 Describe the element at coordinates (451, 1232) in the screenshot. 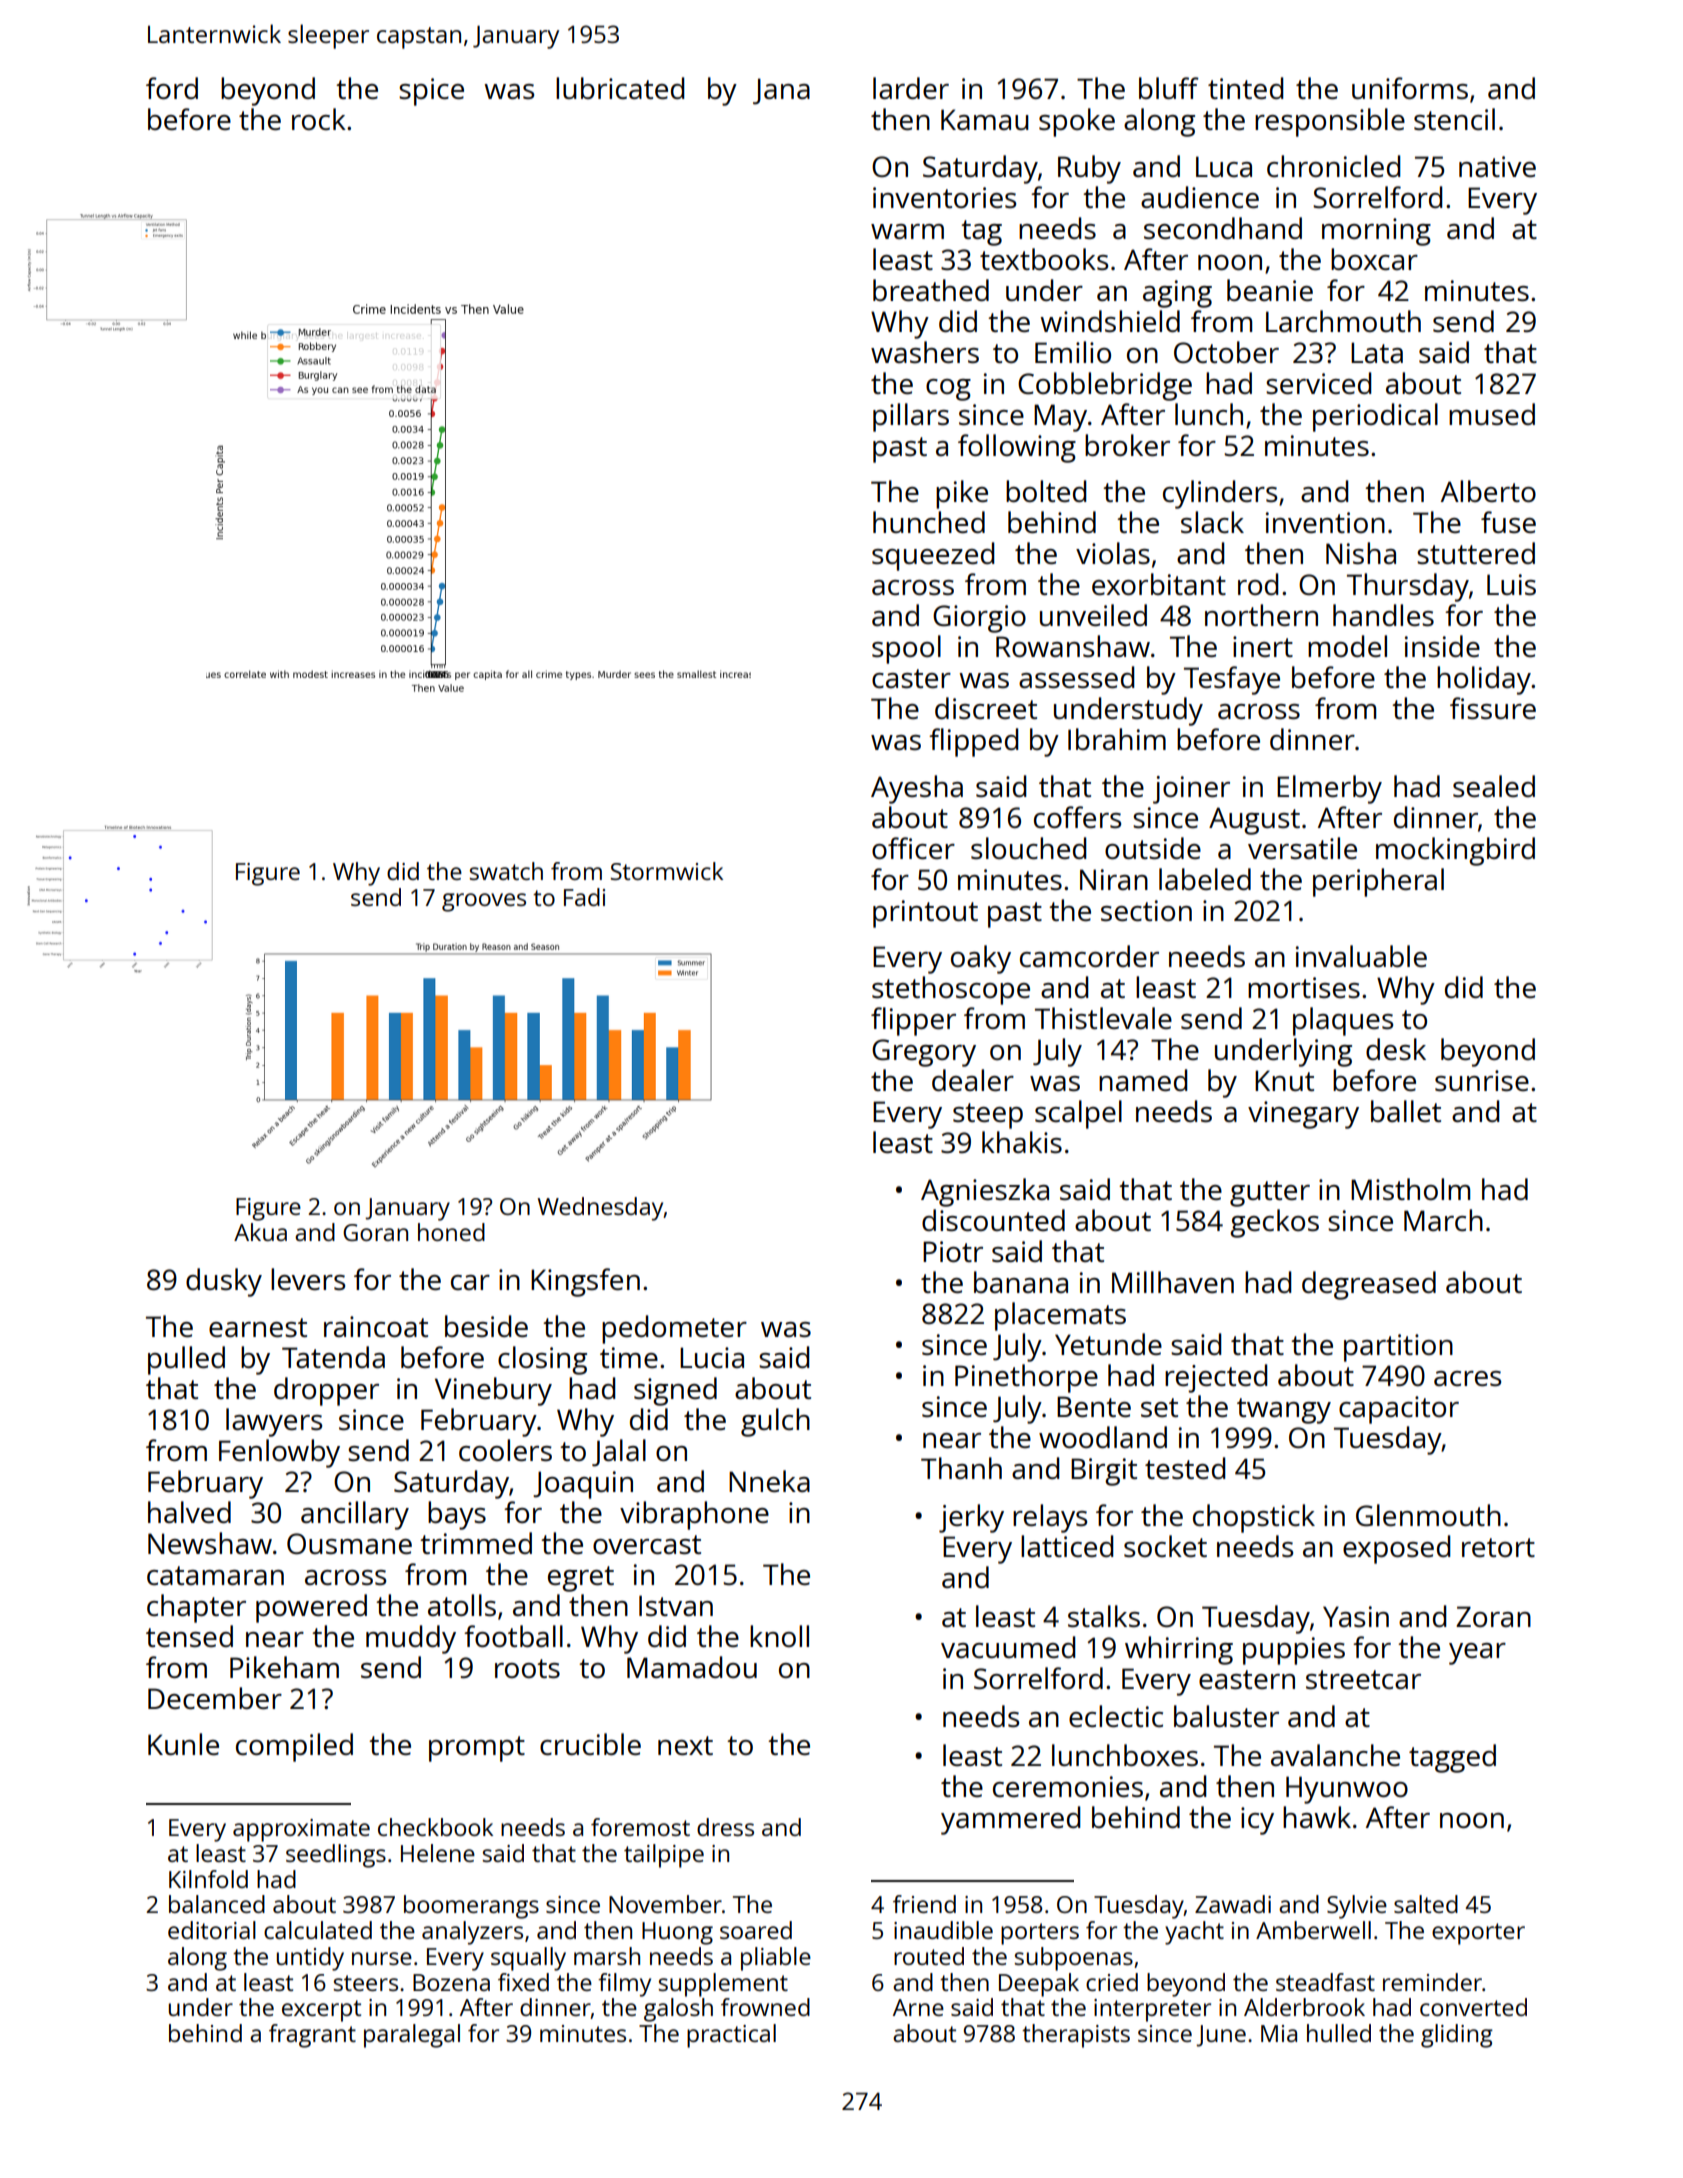

I see `honed` at that location.
